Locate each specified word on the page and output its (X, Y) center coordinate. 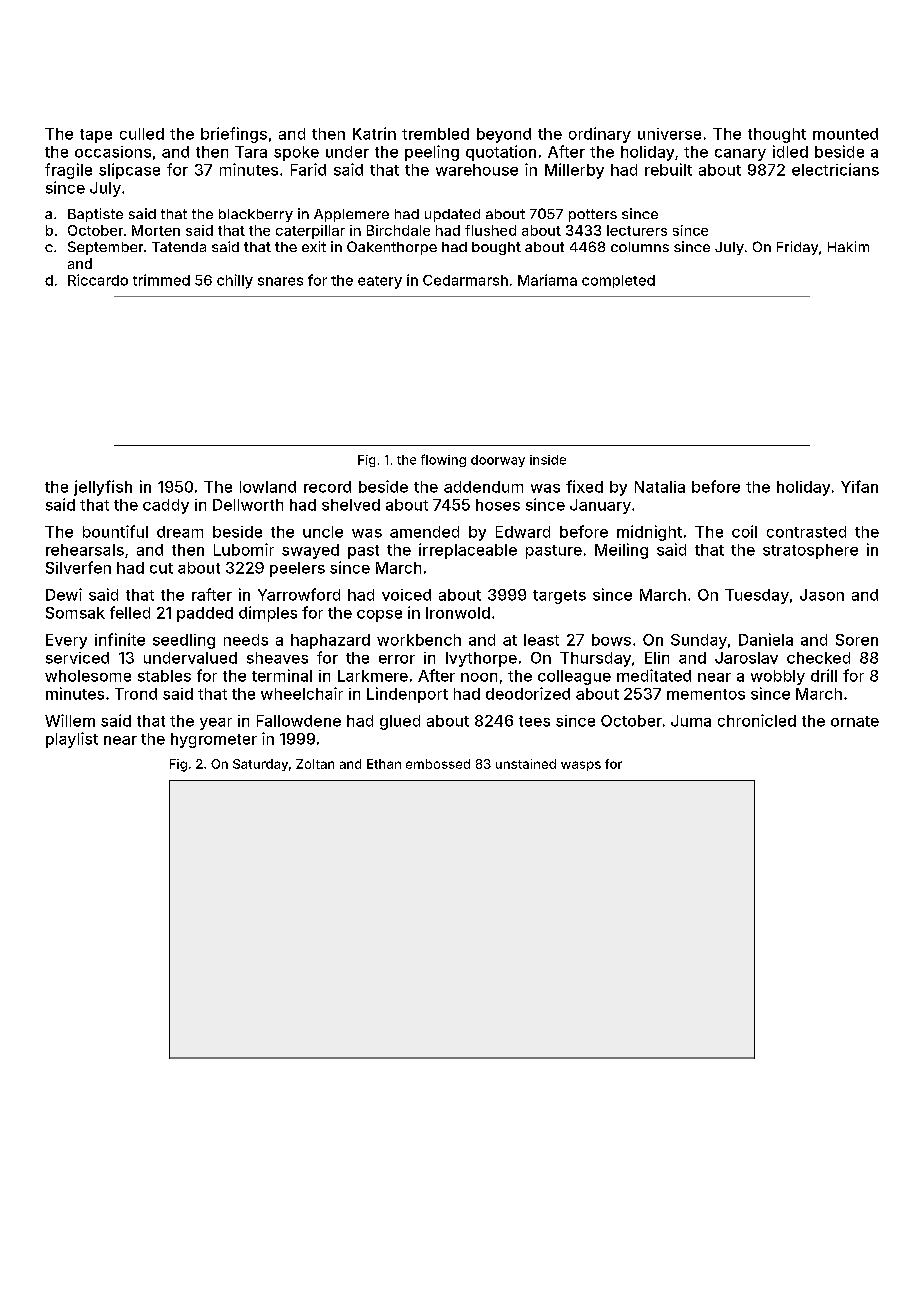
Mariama (547, 280)
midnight (649, 533)
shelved (351, 505)
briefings (234, 135)
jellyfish (103, 488)
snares (280, 281)
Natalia (660, 487)
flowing (443, 460)
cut (161, 568)
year (216, 724)
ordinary (600, 135)
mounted (845, 134)
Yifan (859, 486)
